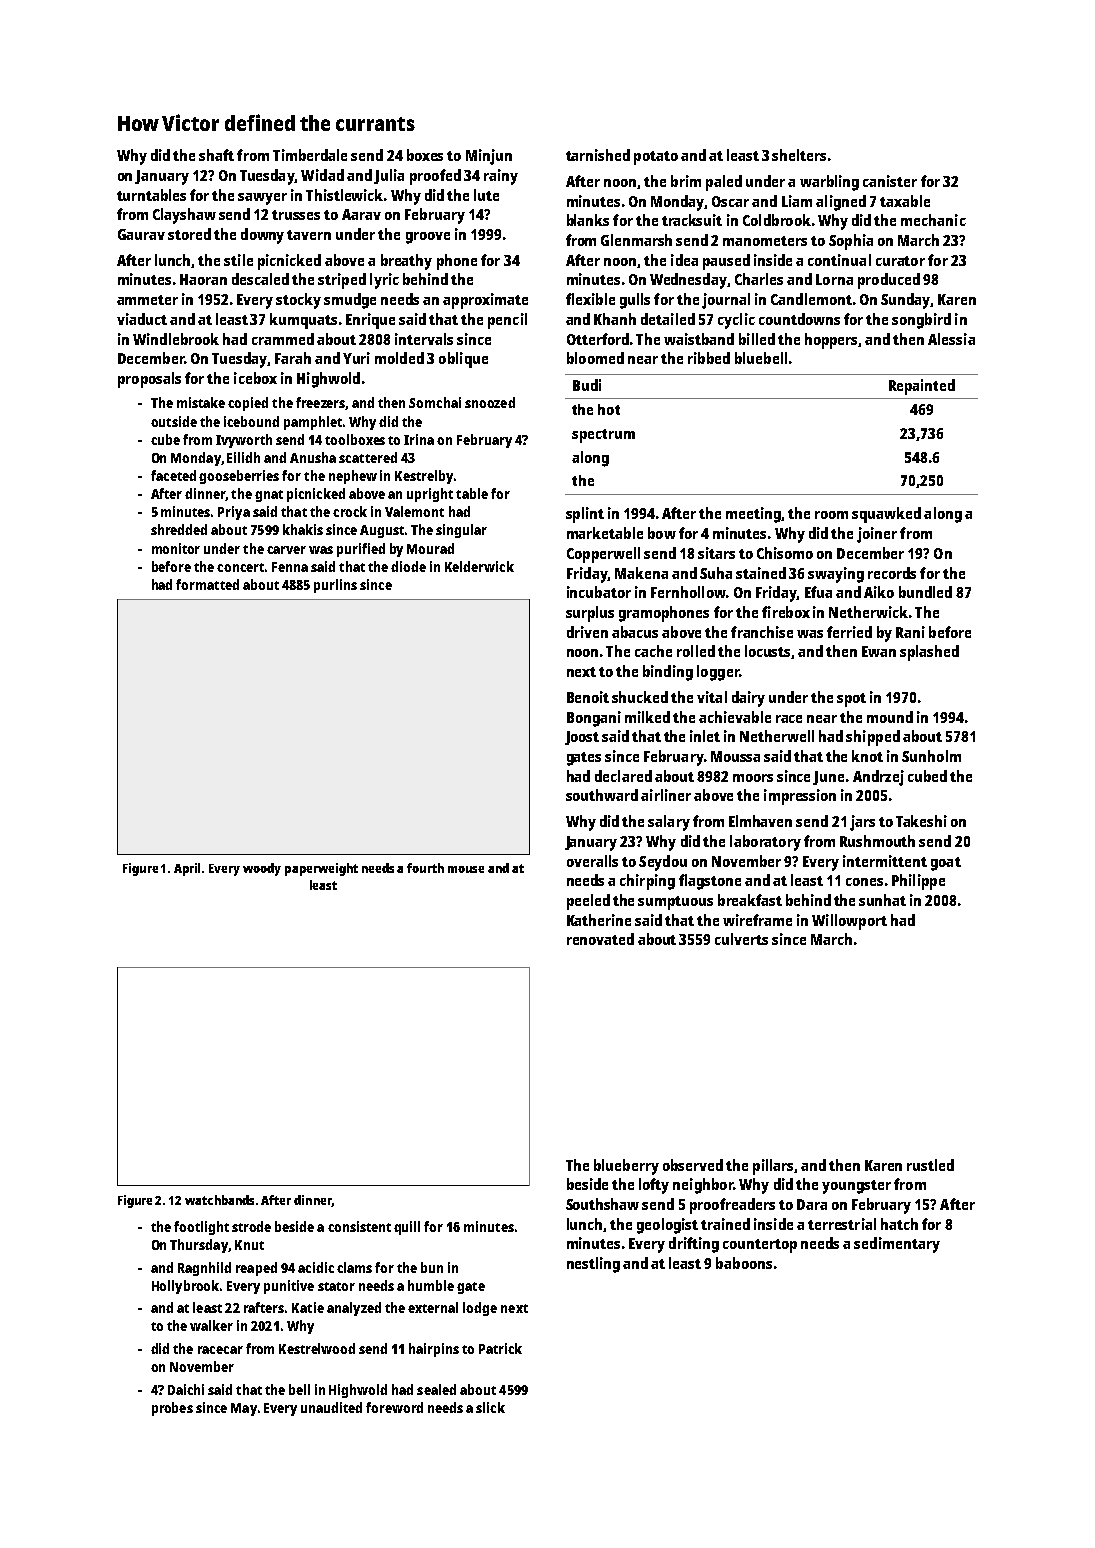 This screenshot has height=1548, width=1095. I want to click on Willowport, so click(849, 922).
